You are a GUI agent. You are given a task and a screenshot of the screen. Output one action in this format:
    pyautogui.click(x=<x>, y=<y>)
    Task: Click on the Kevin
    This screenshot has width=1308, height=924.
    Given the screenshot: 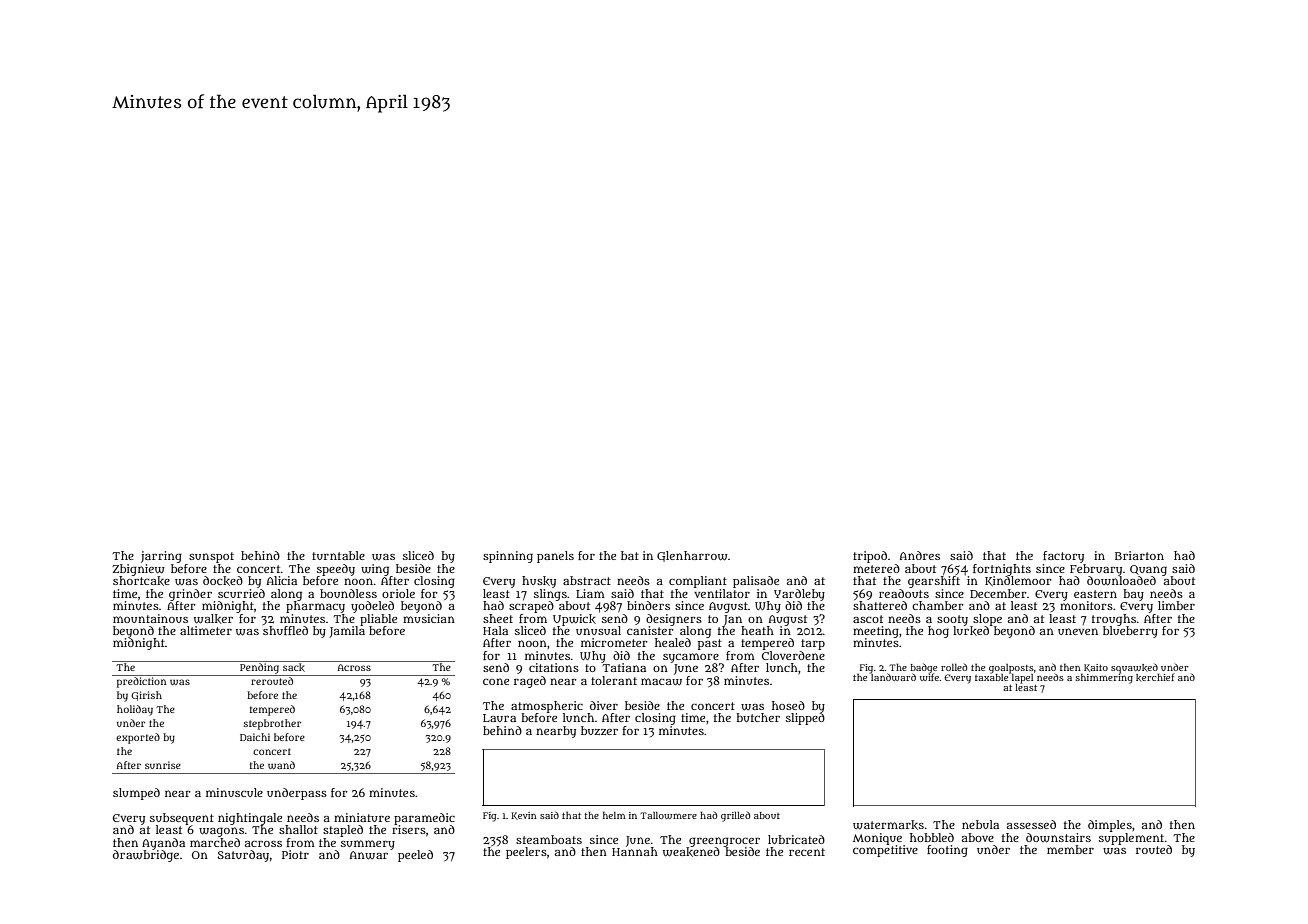 What is the action you would take?
    pyautogui.click(x=524, y=816)
